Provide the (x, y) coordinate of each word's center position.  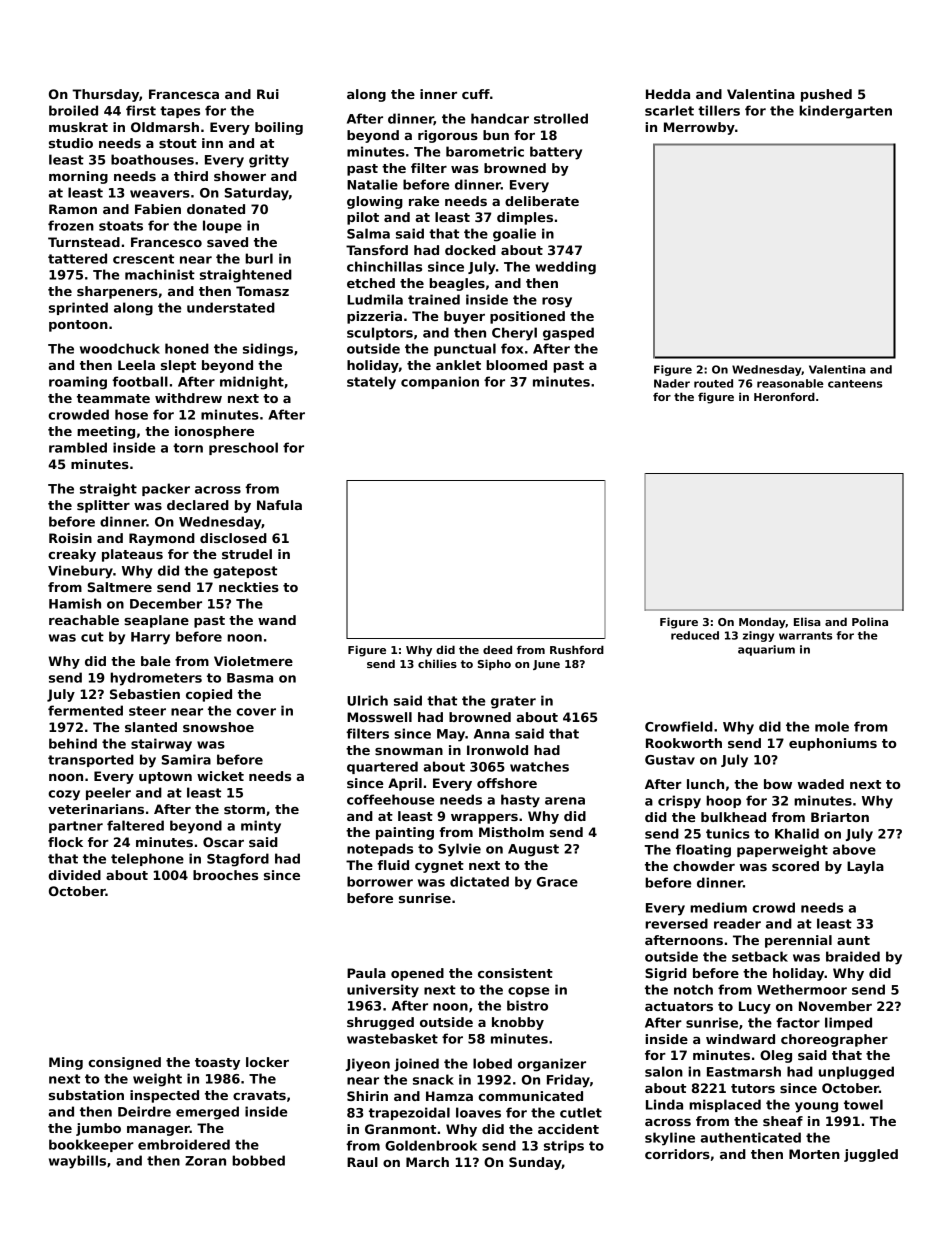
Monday (762, 623)
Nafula (279, 505)
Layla (865, 867)
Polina (870, 621)
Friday (568, 1081)
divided (74, 875)
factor (798, 1022)
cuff (476, 94)
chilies (437, 663)
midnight (252, 383)
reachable (84, 620)
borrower (380, 881)
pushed (826, 95)
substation (86, 1095)
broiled (73, 110)
